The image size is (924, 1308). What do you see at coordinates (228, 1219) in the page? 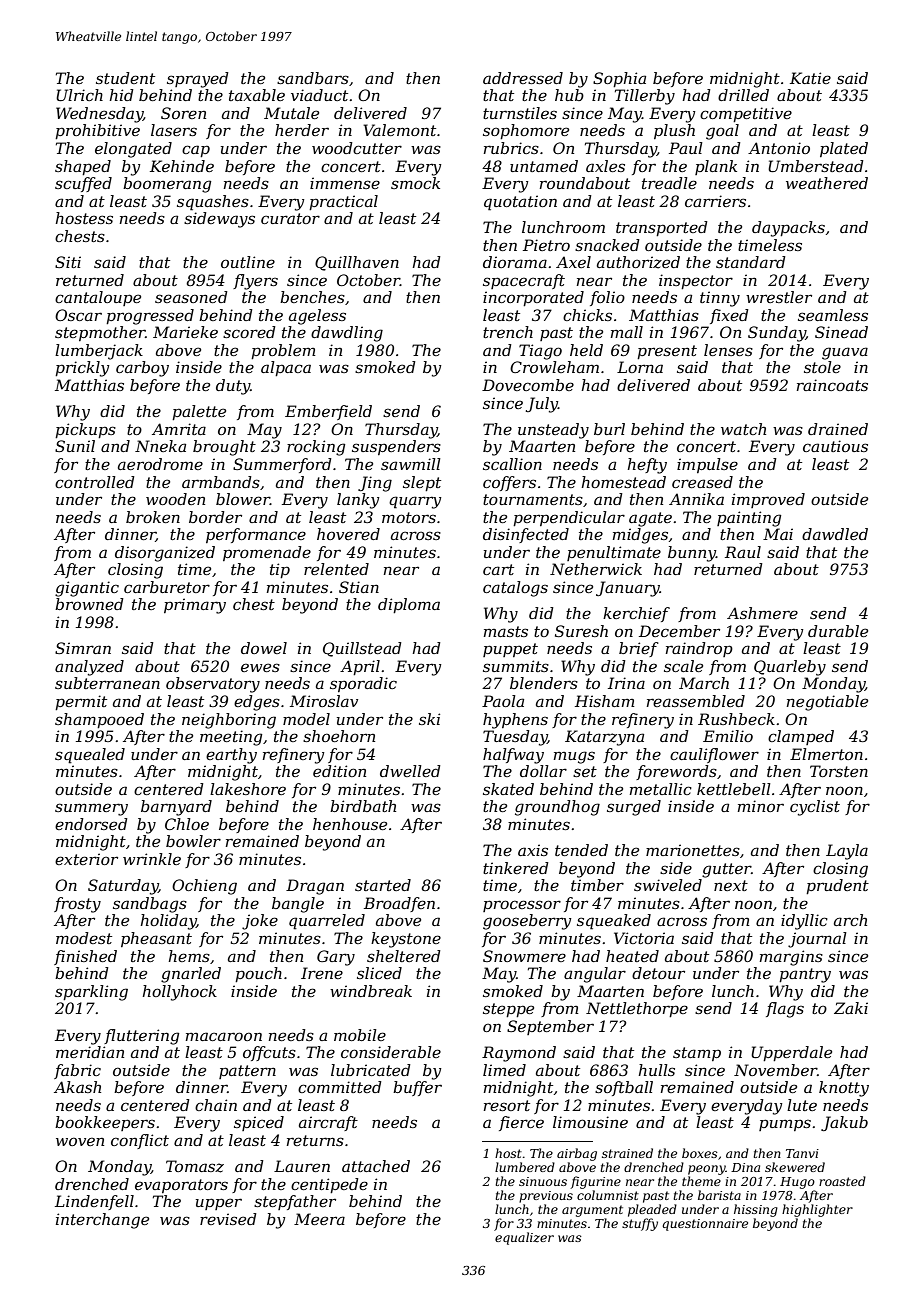
I see `revised` at bounding box center [228, 1219].
